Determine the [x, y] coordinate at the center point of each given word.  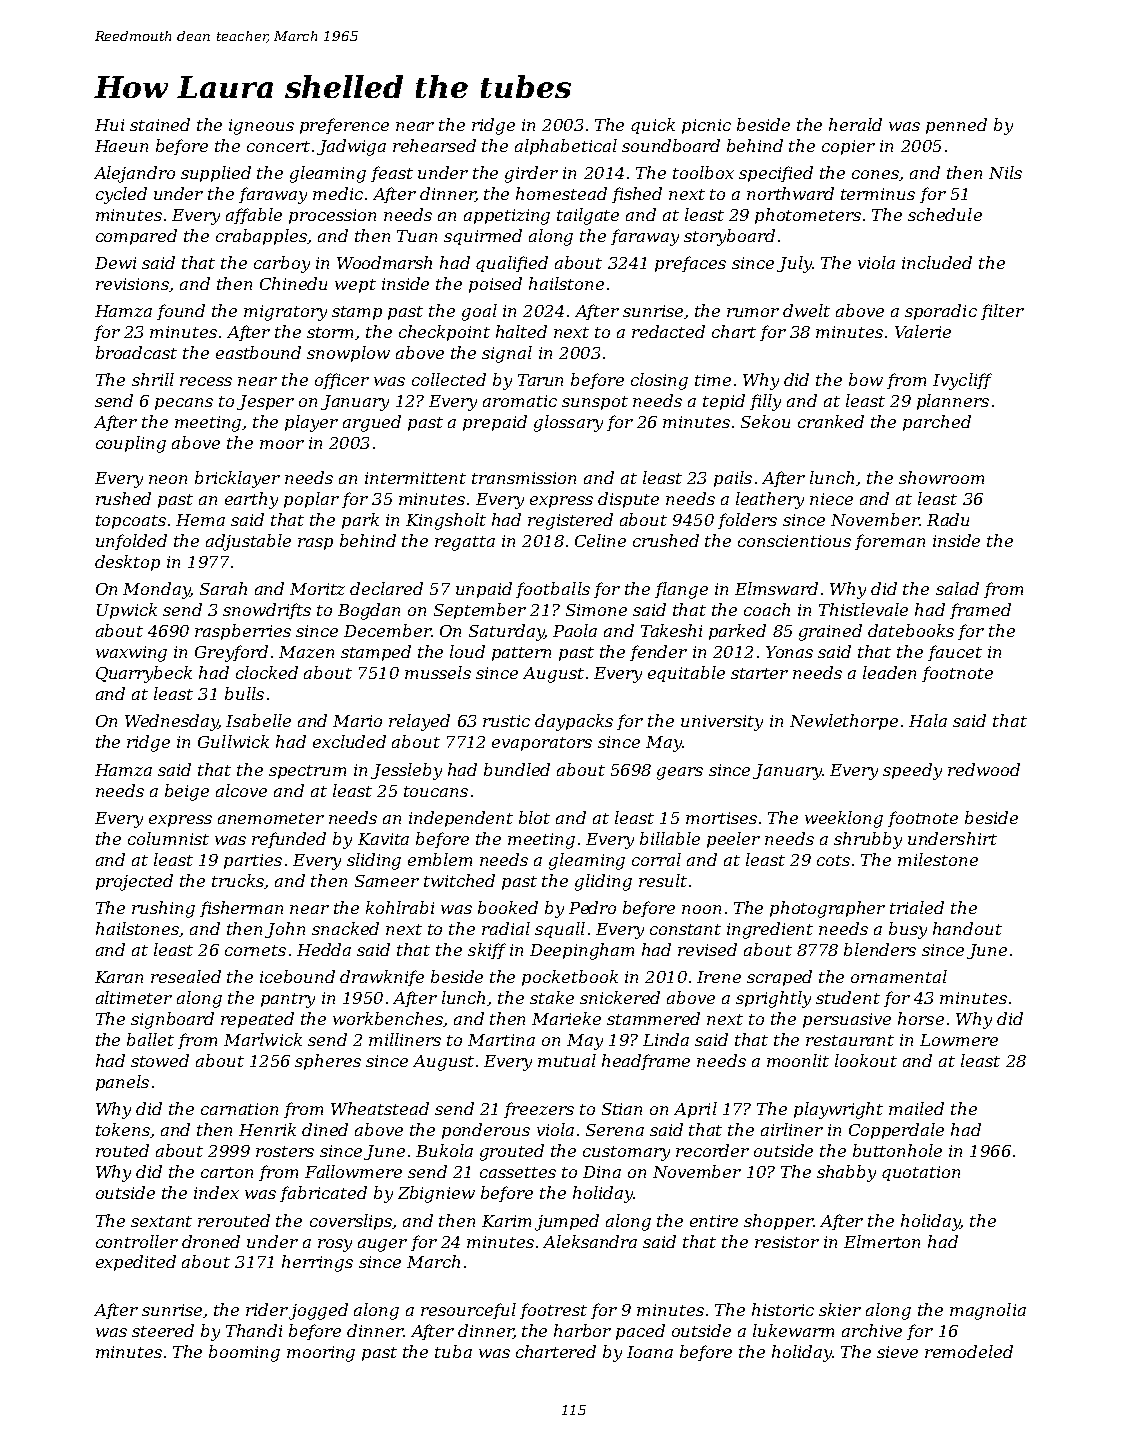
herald [855, 124]
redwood [984, 769]
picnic [706, 126]
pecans [184, 404]
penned [956, 126]
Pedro [592, 907]
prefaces [690, 264]
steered [163, 1330]
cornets [255, 950]
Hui [109, 125]
